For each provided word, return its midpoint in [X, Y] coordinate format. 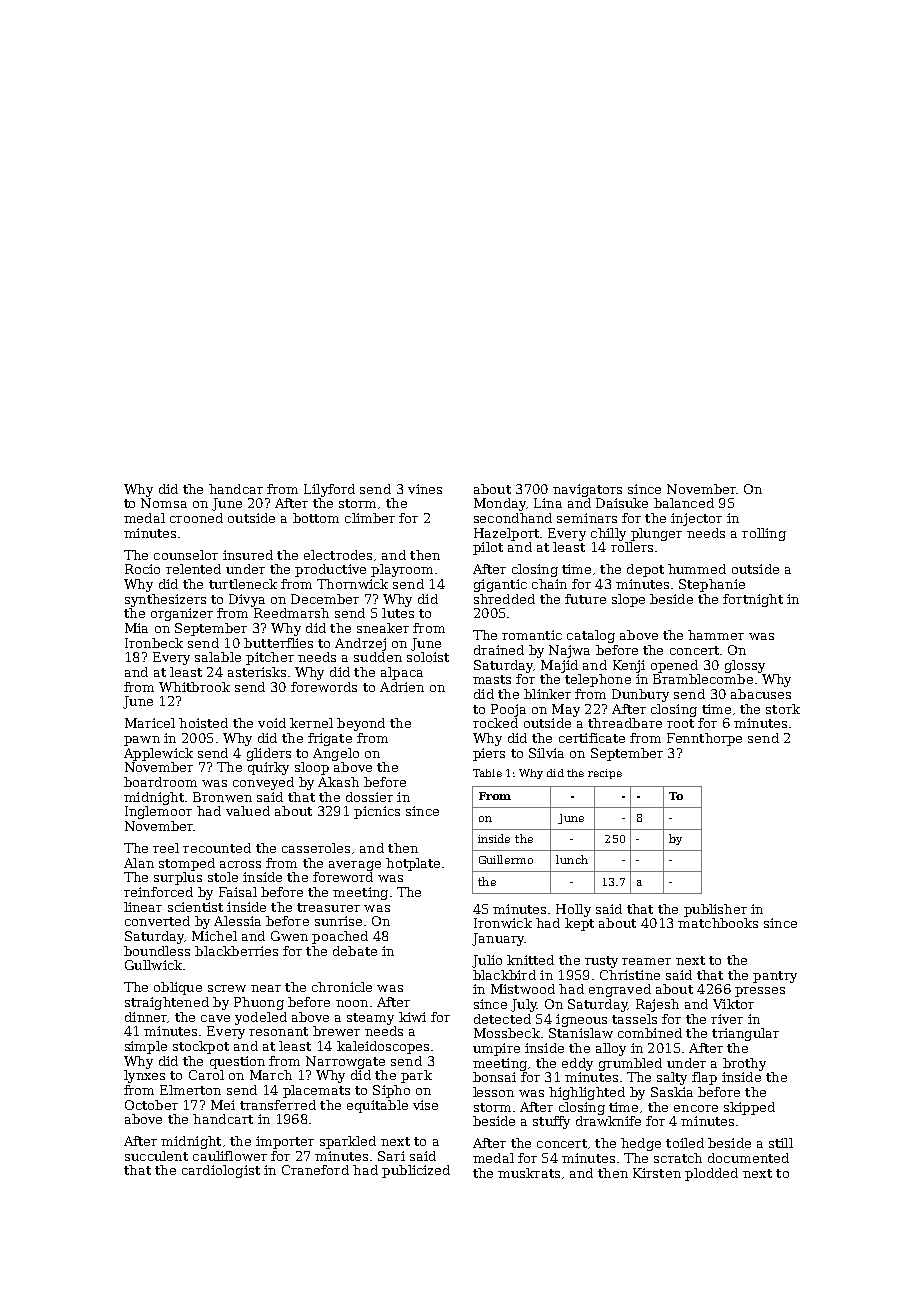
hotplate [413, 864]
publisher [715, 910]
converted [157, 921]
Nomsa [164, 503]
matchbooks [718, 923]
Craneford [315, 1170]
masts [492, 679]
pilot [488, 548]
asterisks [257, 672]
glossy [745, 666]
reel [166, 848]
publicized [416, 1171]
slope [628, 600]
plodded [711, 1174]
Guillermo [506, 859]
